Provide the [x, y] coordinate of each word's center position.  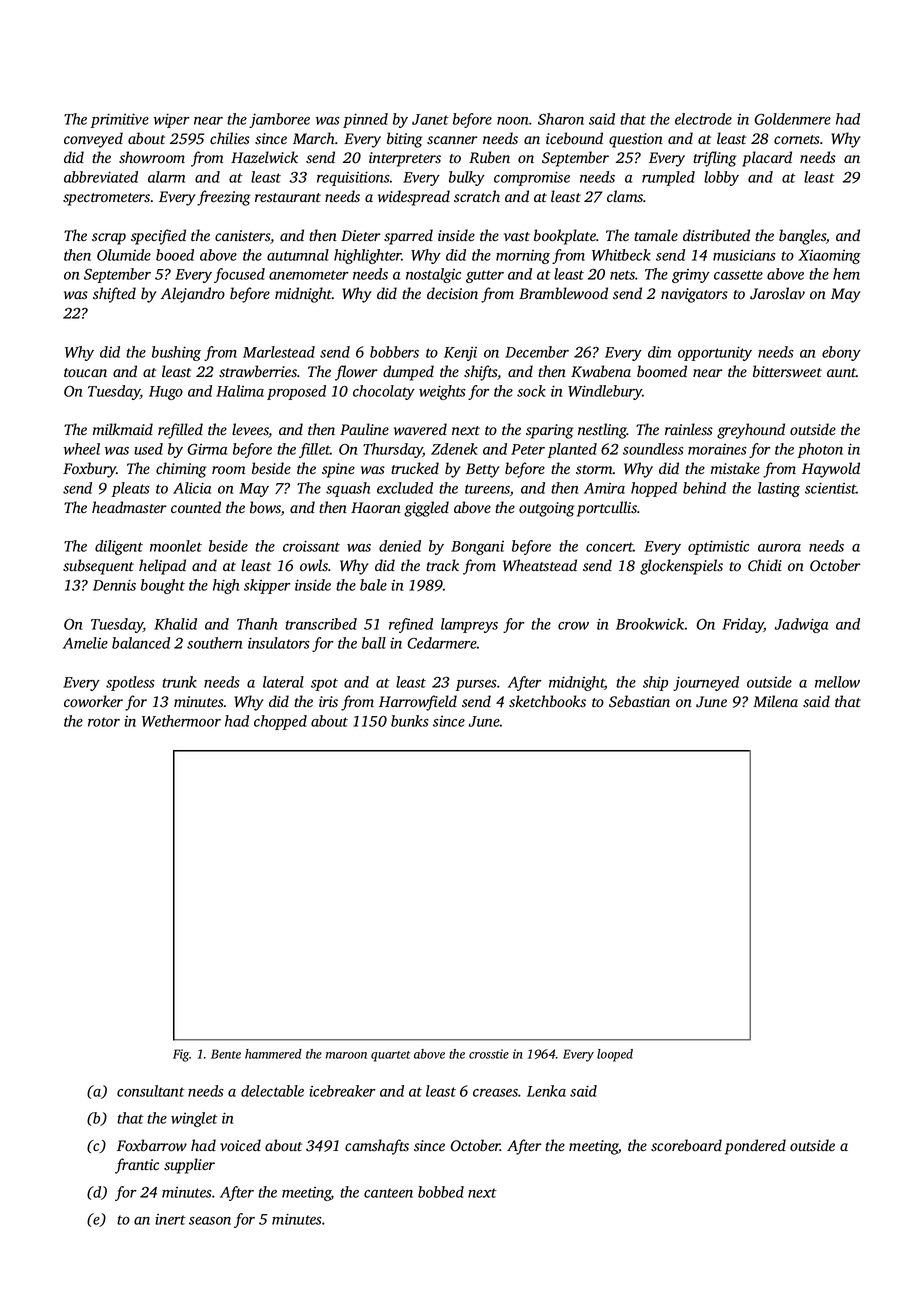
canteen [388, 1193]
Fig [181, 1055]
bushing [176, 353]
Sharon [561, 119]
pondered [755, 1147]
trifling [715, 159]
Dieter [361, 235]
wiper [172, 120]
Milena [775, 701]
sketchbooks [547, 701]
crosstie [489, 1054]
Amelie [85, 643]
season [210, 1221]
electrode [703, 119]
